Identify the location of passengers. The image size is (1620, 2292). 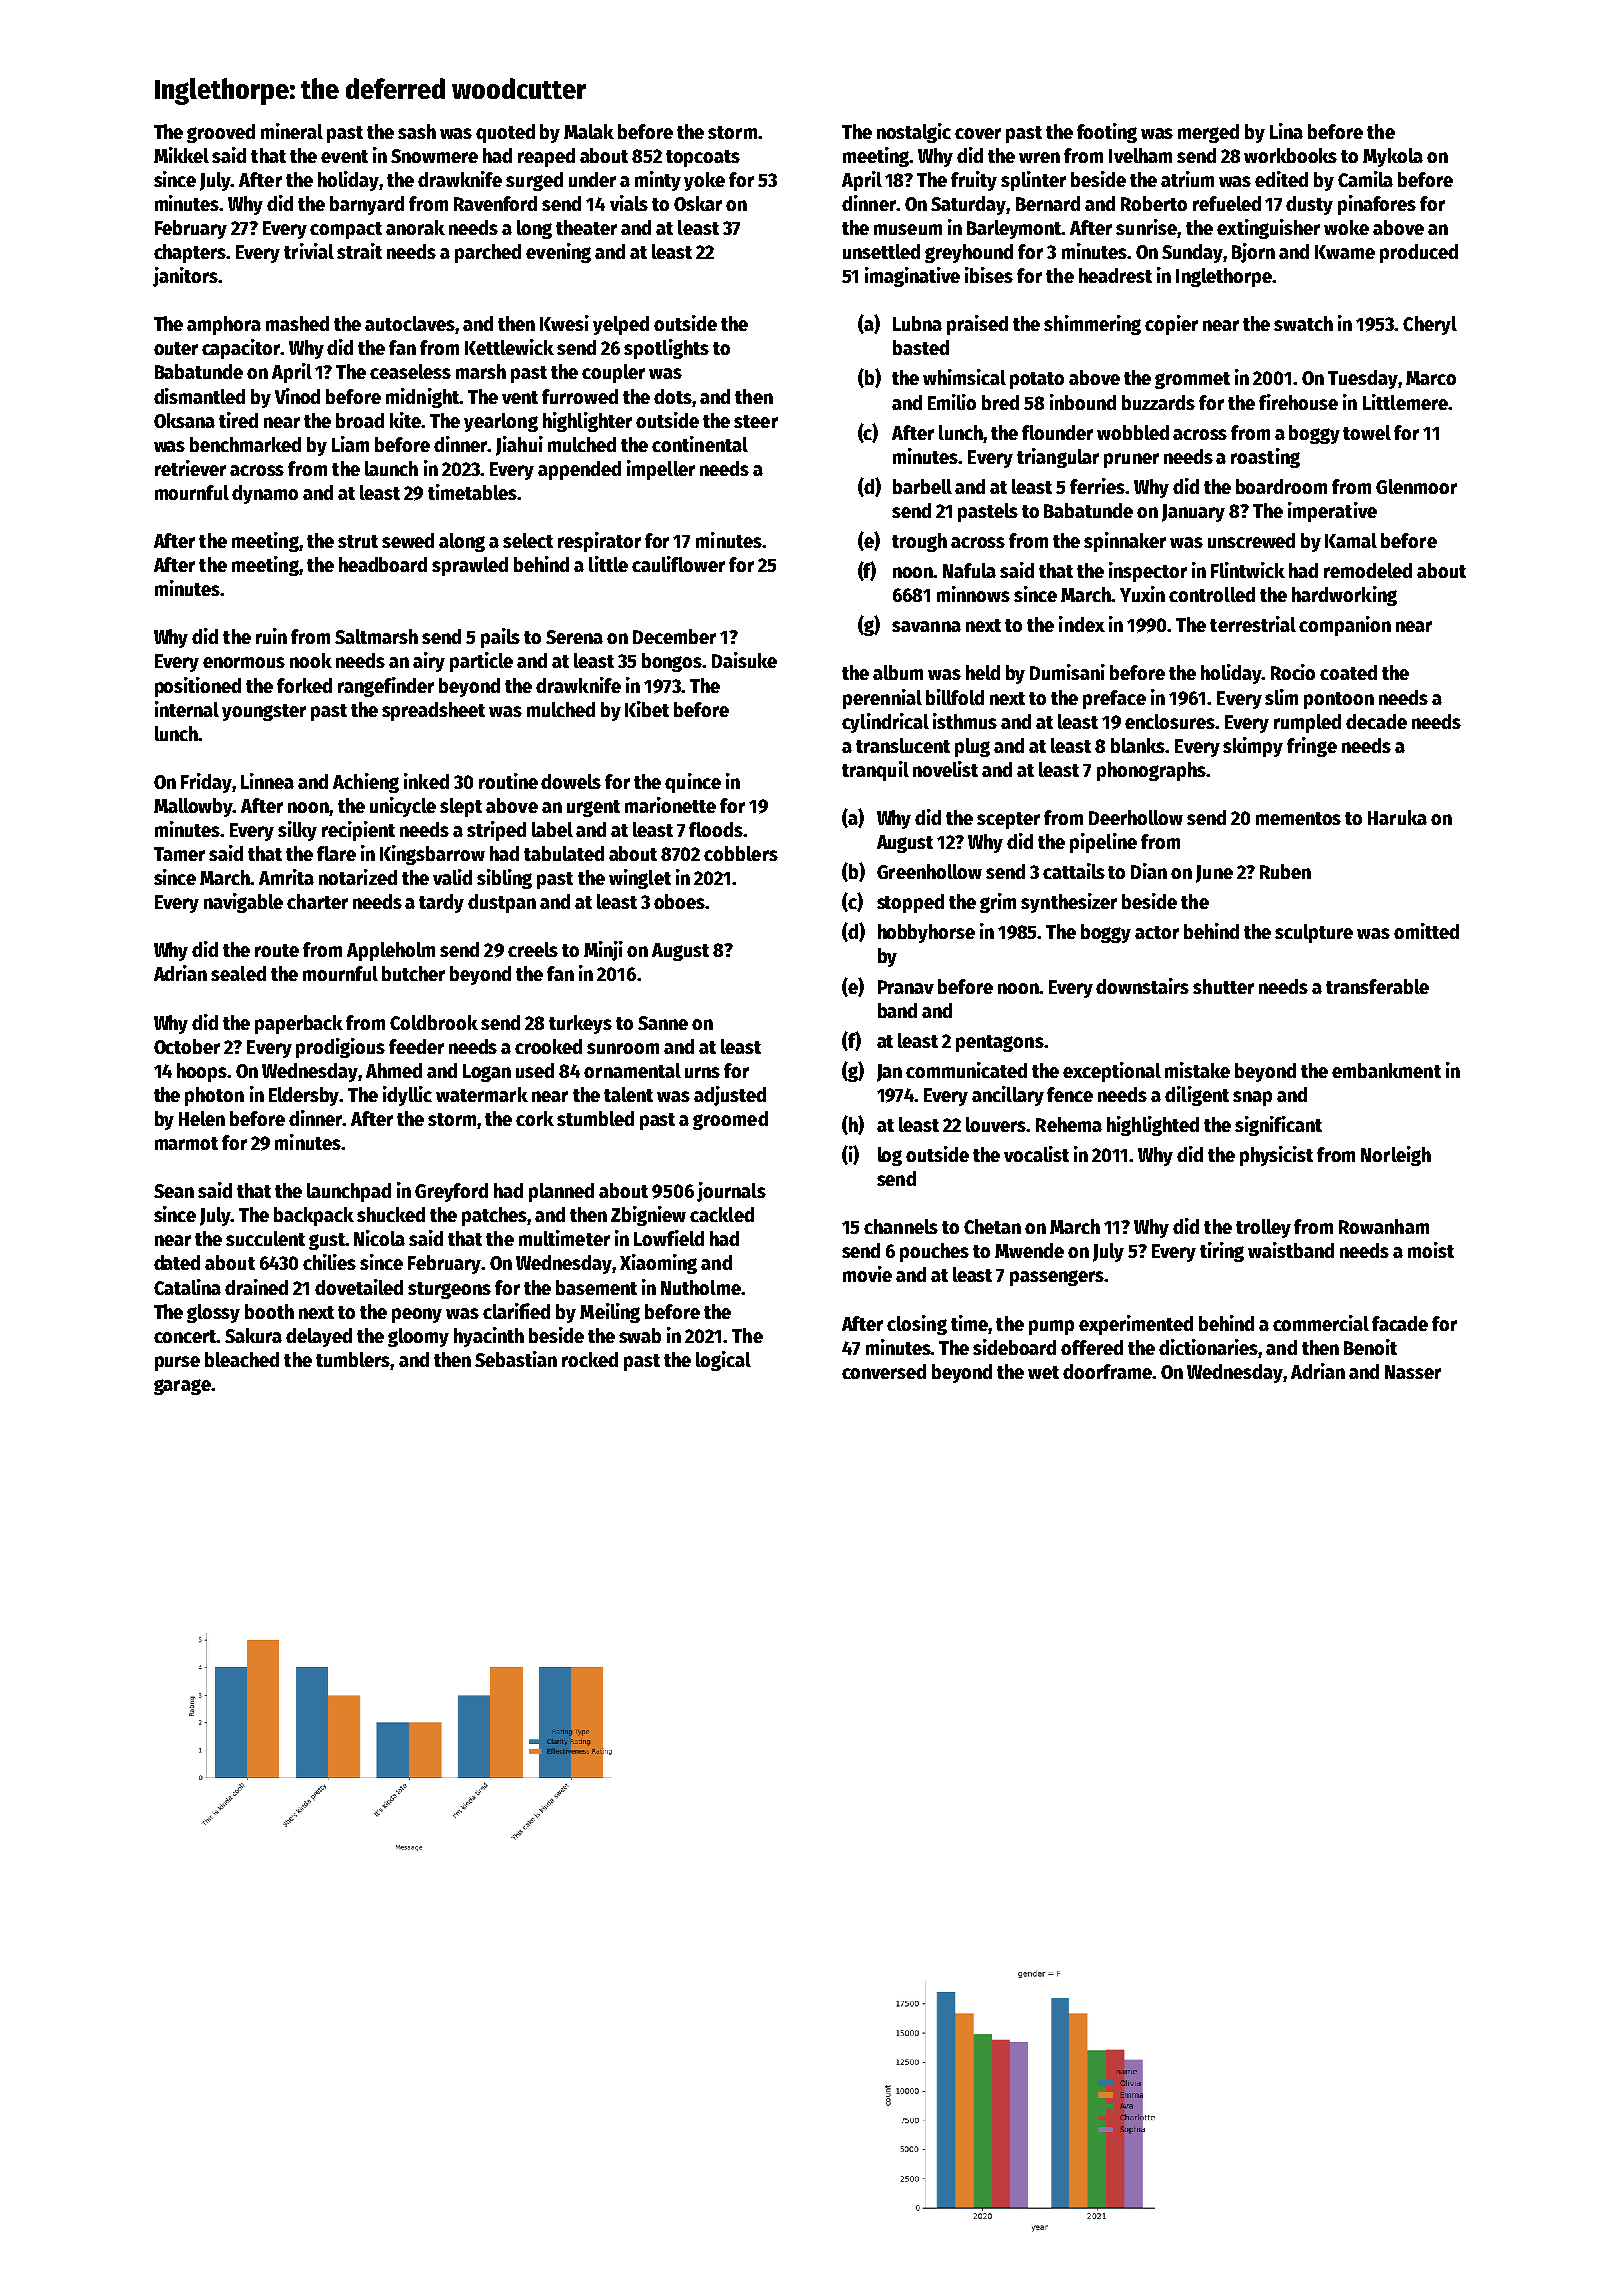
(1057, 1278).
